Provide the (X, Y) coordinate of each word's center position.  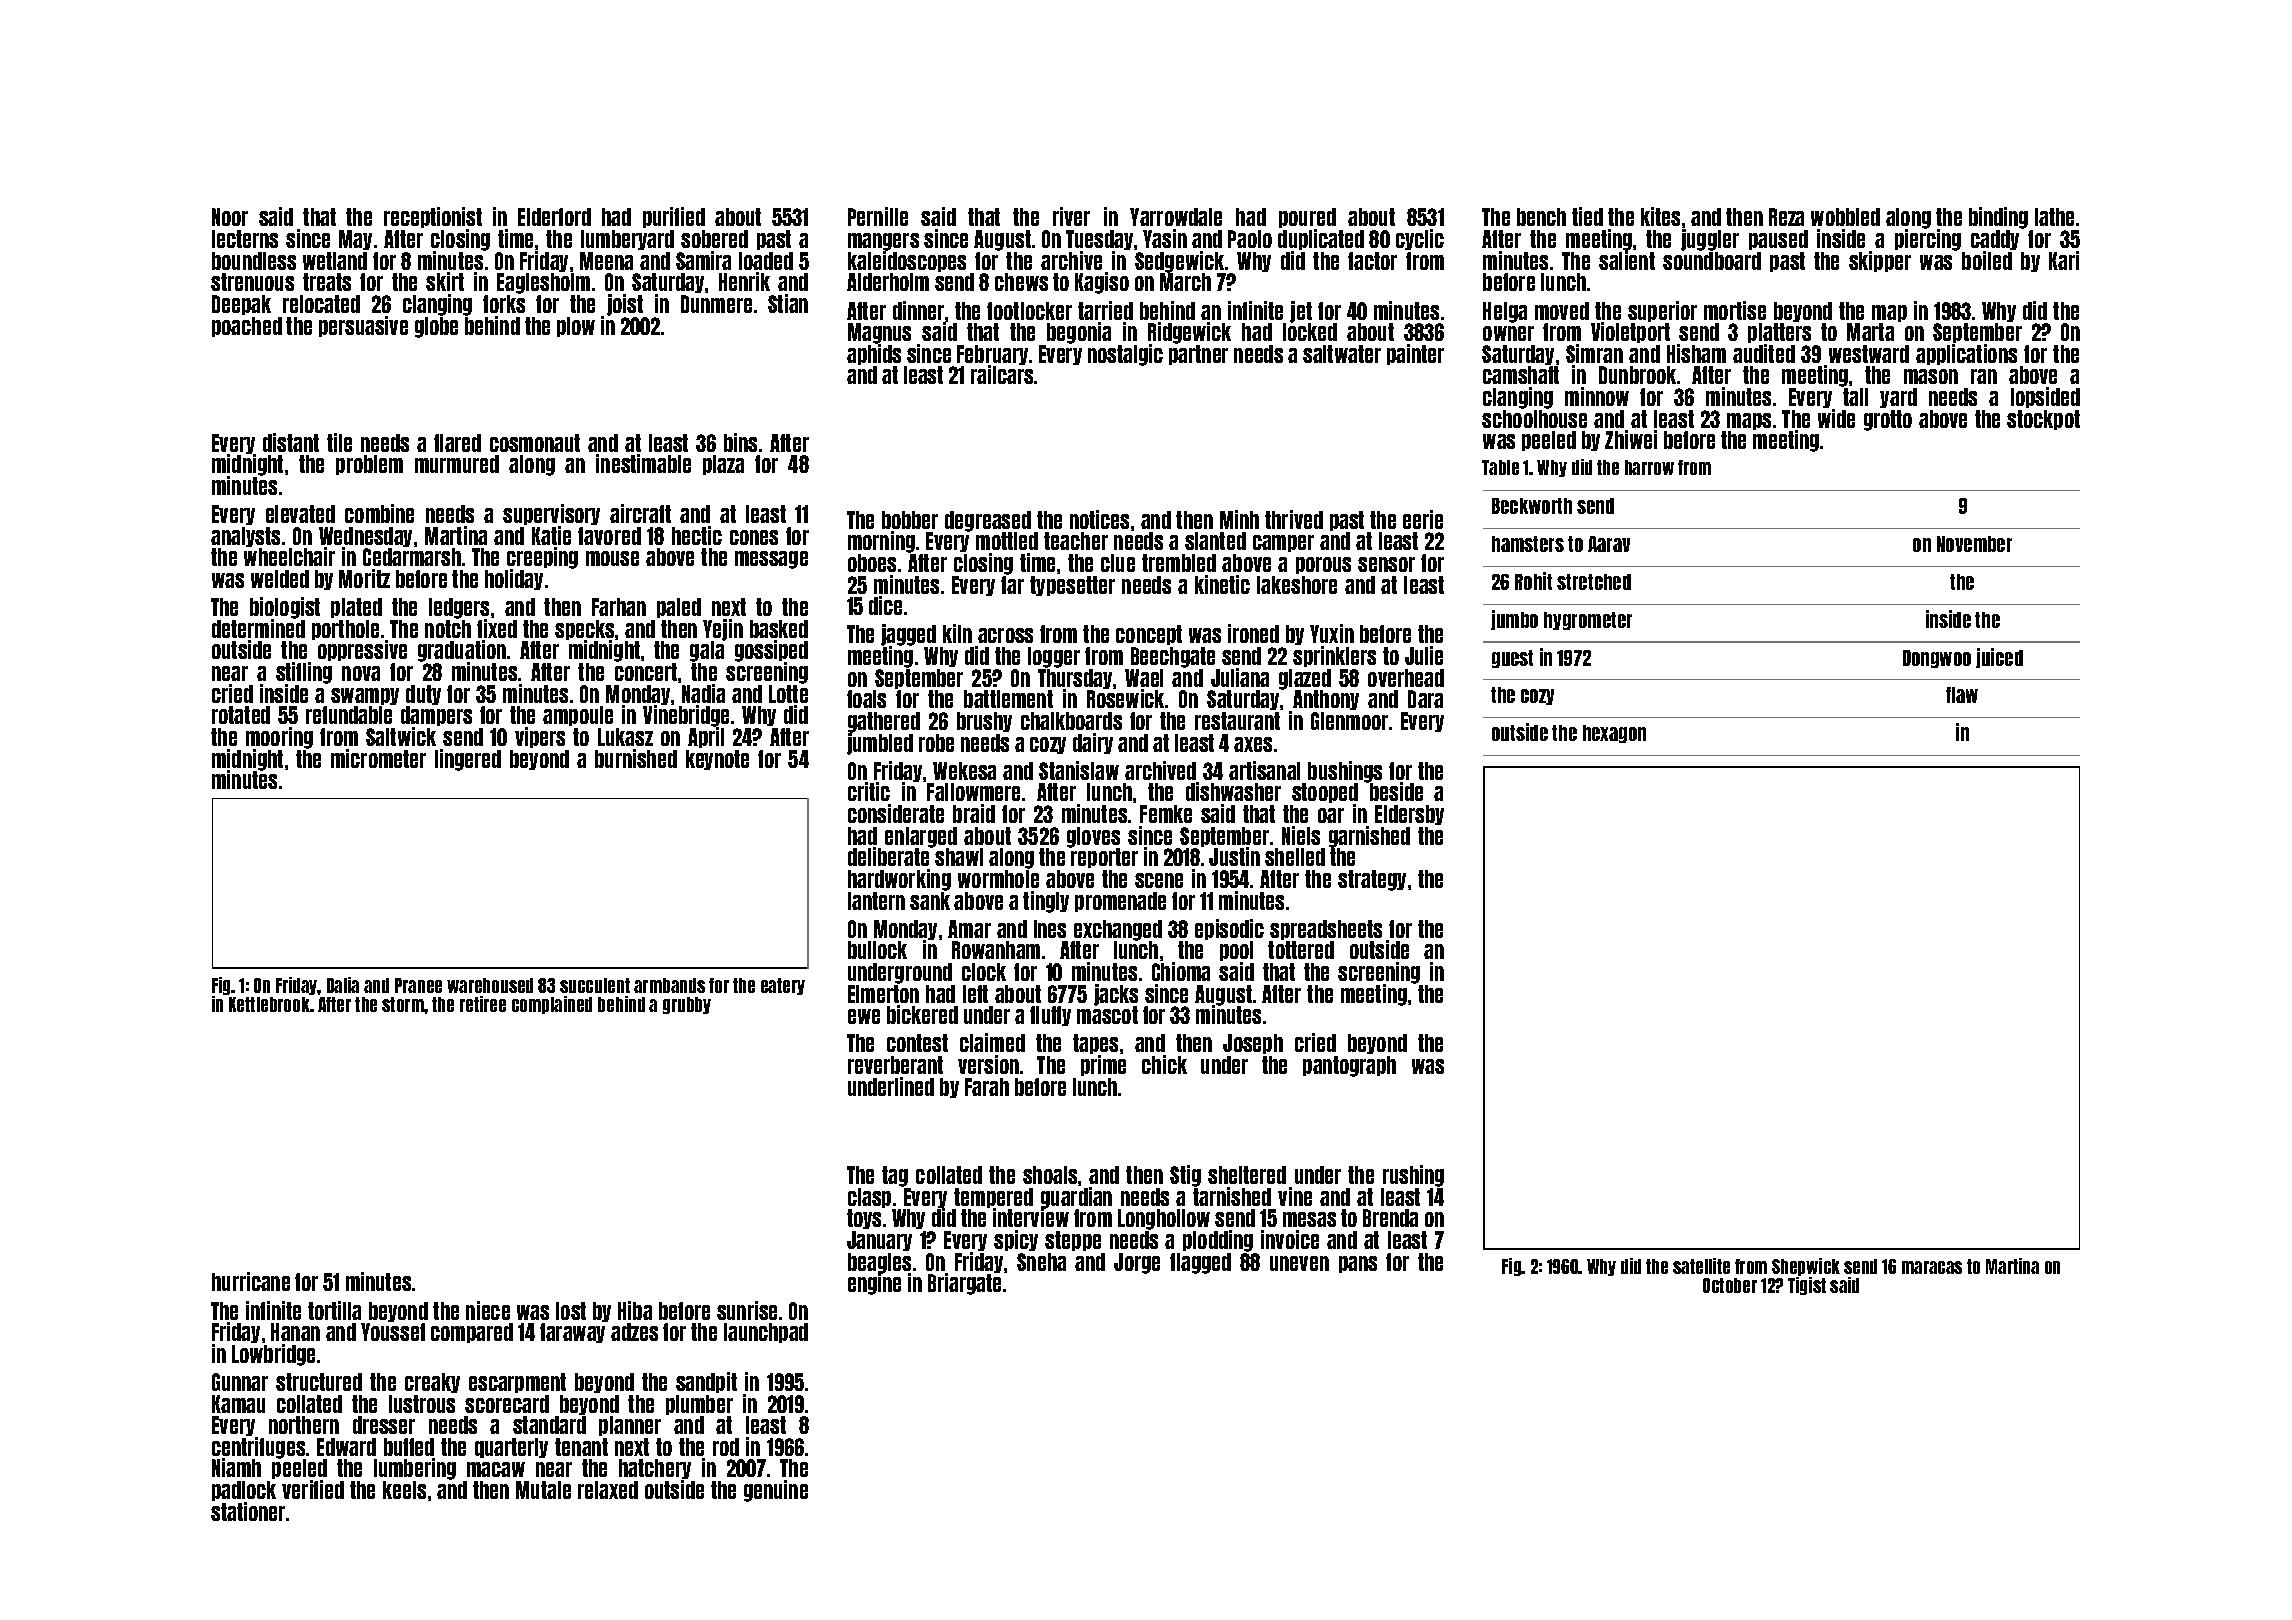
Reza (1786, 217)
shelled (1295, 857)
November (1974, 544)
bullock (877, 950)
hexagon (1614, 734)
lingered (468, 760)
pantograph (1349, 1066)
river (1071, 216)
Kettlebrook (269, 1004)
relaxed (608, 1490)
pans (1358, 1264)
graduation (462, 651)
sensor (1386, 564)
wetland (335, 261)
